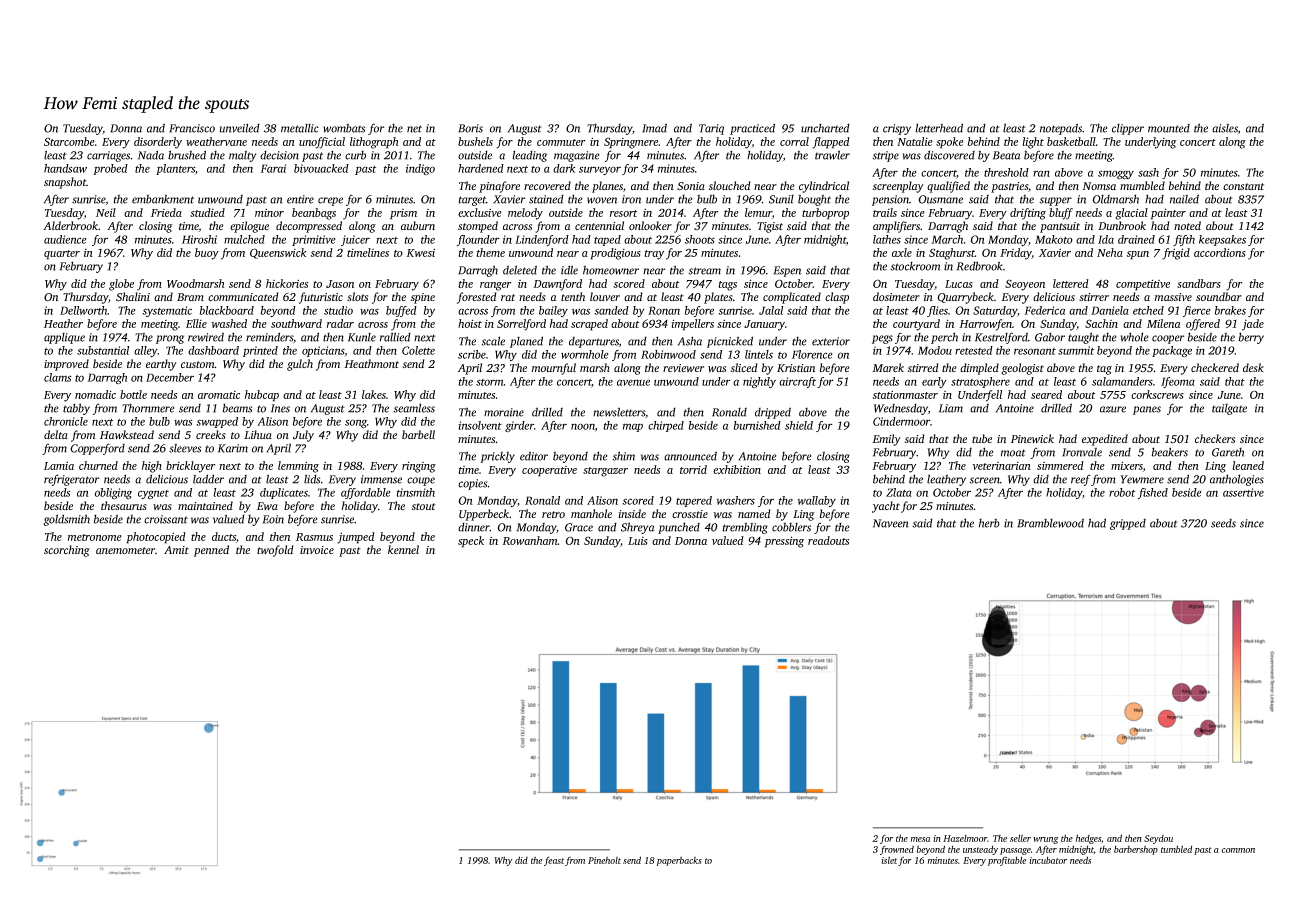 The width and height of the screenshot is (1308, 924). I want to click on gripped, so click(1128, 524).
